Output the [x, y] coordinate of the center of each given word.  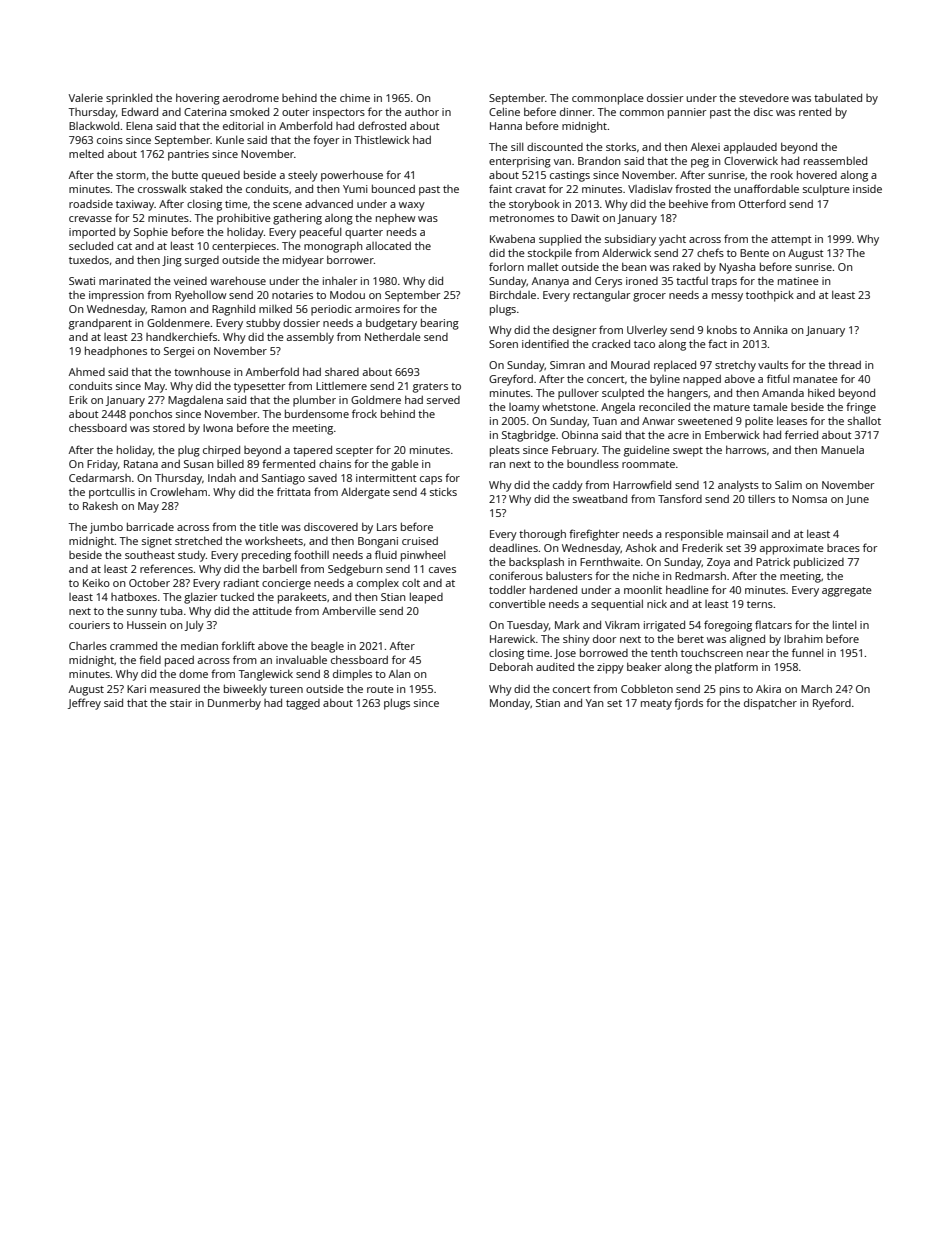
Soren [503, 344]
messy [727, 297]
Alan [399, 674]
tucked [237, 596]
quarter [364, 234]
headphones [116, 352]
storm [131, 175]
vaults [773, 365]
